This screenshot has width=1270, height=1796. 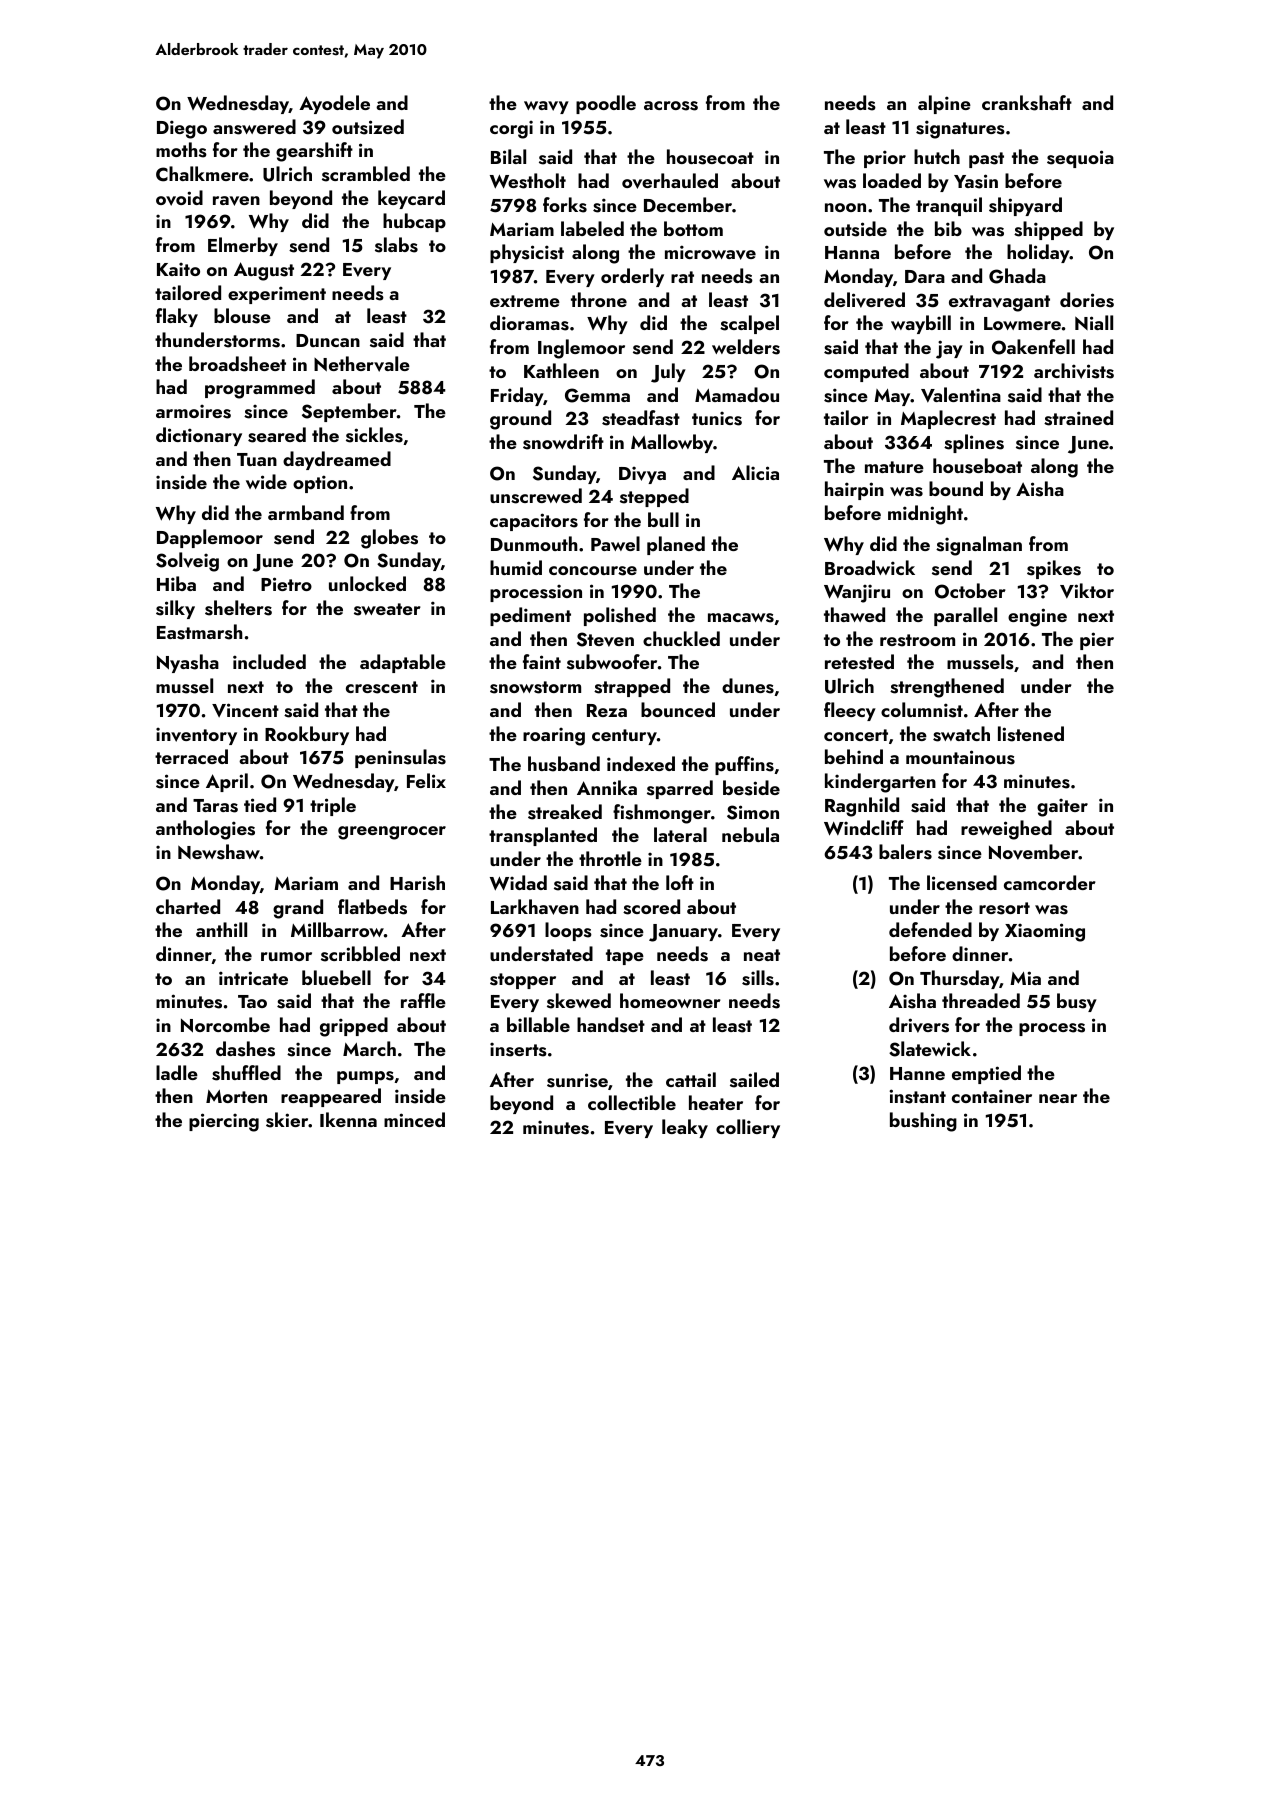 What do you see at coordinates (530, 616) in the screenshot?
I see `pediment` at bounding box center [530, 616].
